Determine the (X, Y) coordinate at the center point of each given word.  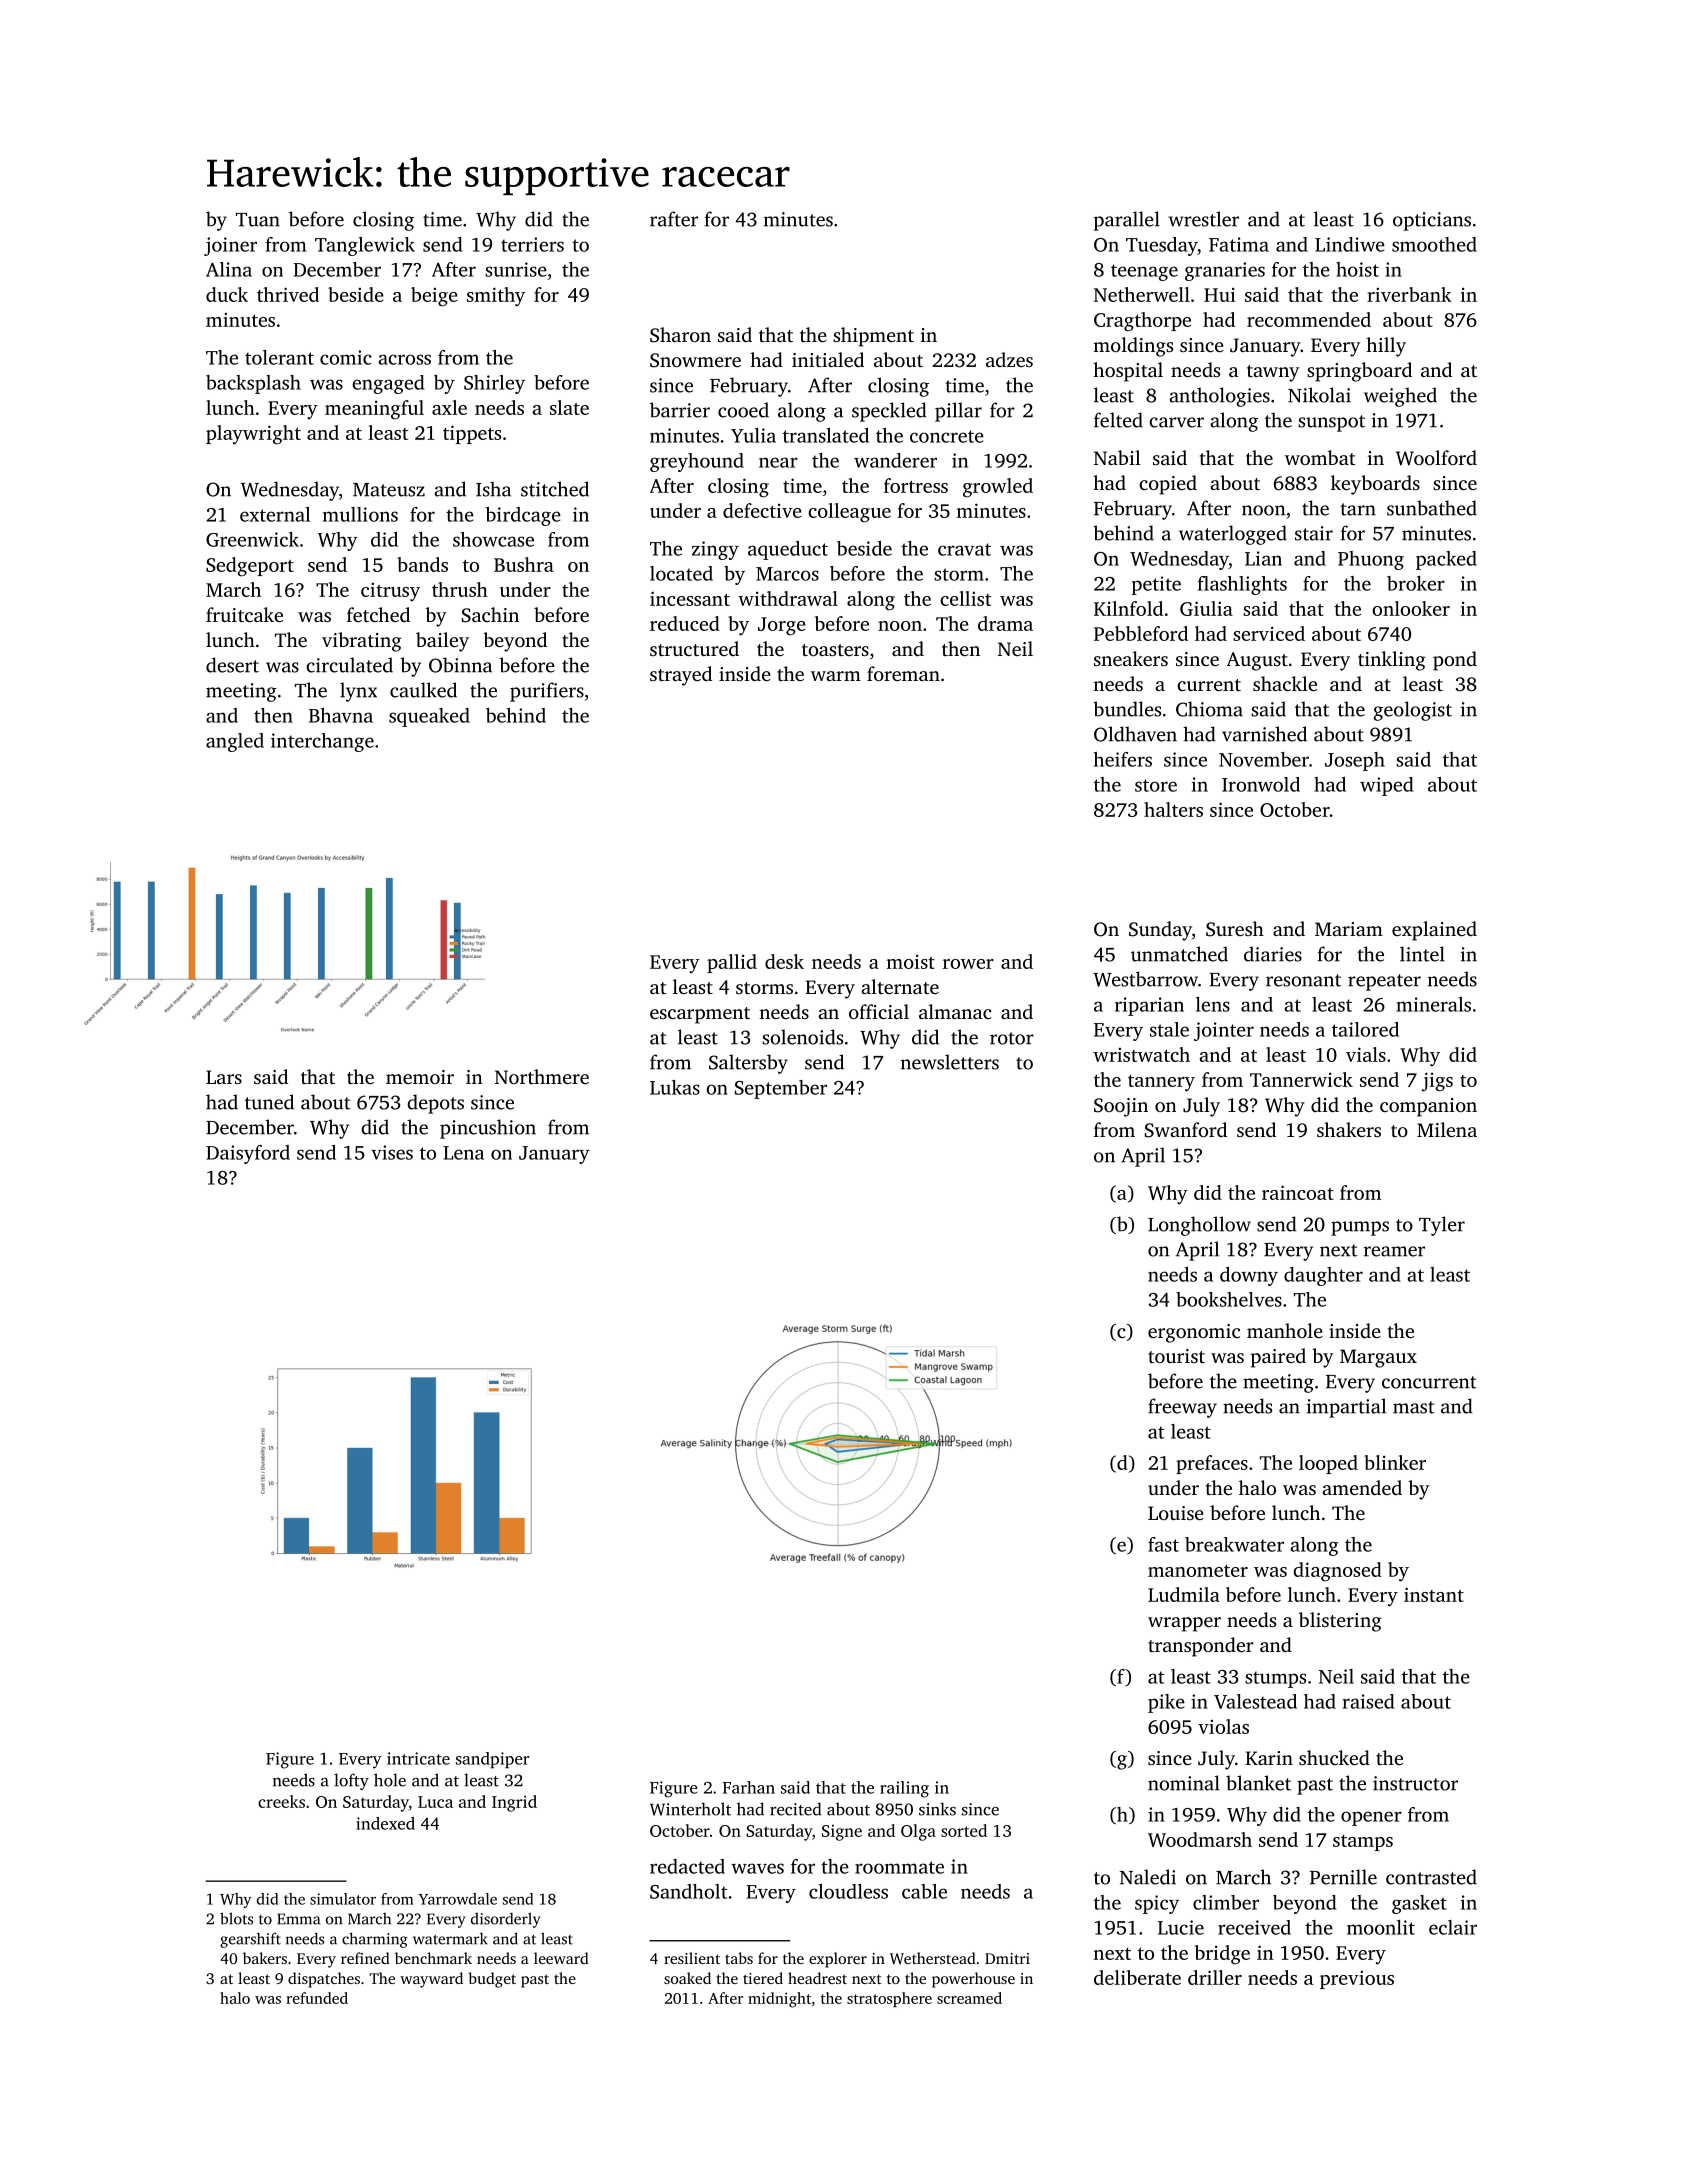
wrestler (1203, 219)
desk (784, 961)
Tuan (258, 220)
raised (1368, 1701)
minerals (1433, 1004)
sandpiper (493, 1760)
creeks (281, 1801)
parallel (1127, 221)
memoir (420, 1077)
